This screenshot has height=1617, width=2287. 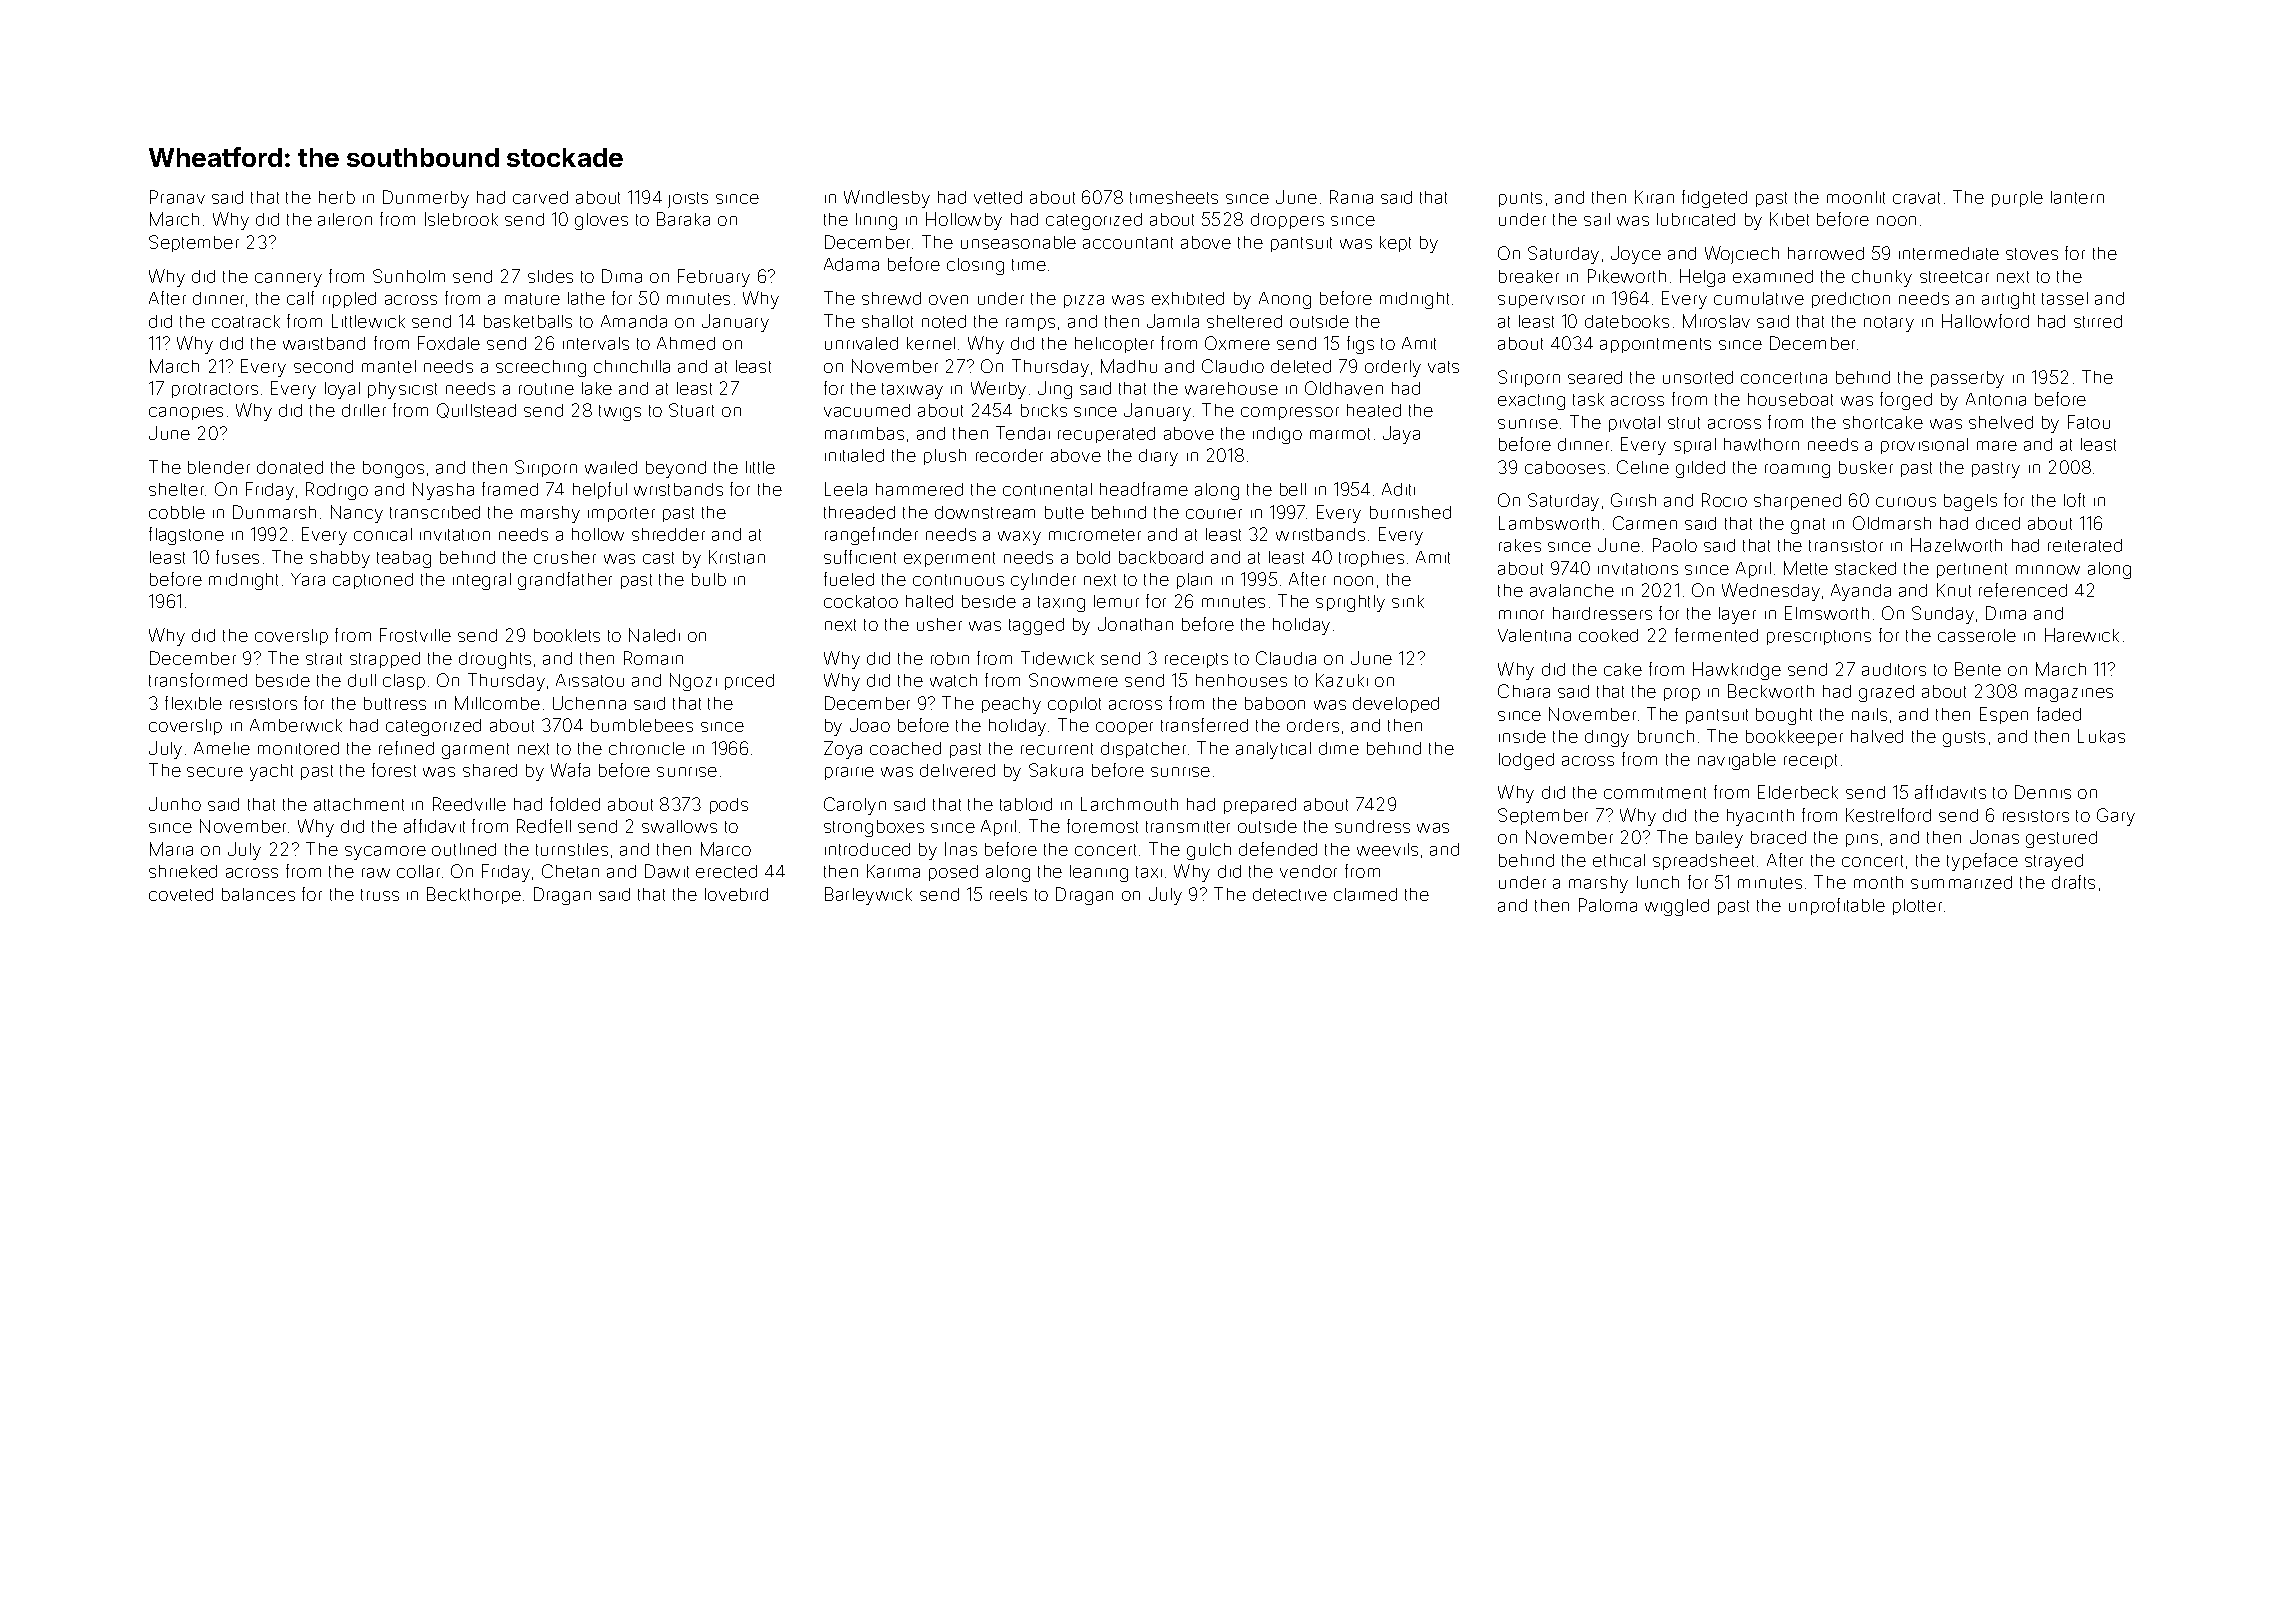 I want to click on Harewick, so click(x=2082, y=635).
